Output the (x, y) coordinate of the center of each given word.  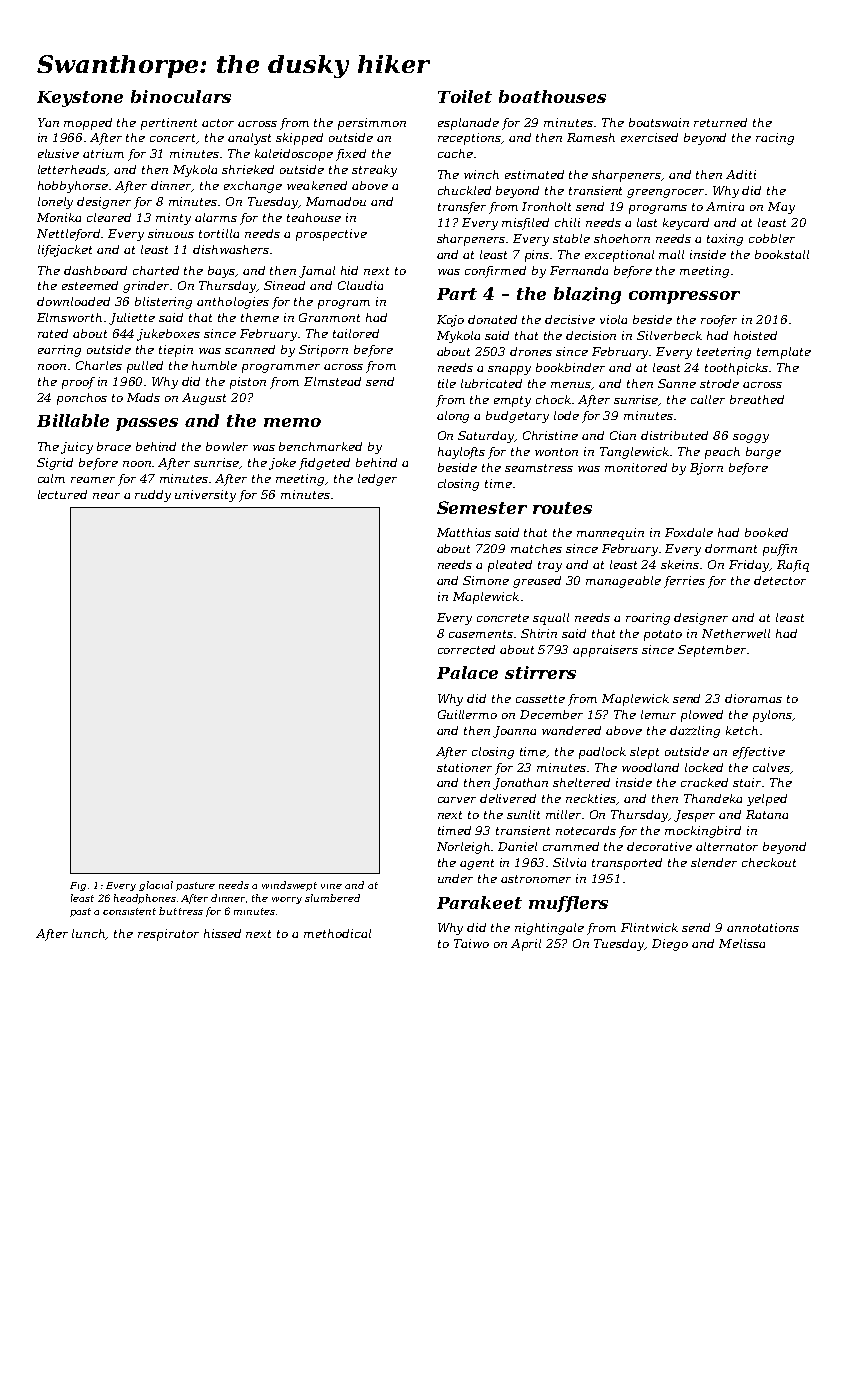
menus (571, 386)
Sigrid (55, 464)
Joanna (514, 732)
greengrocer (665, 193)
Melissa (742, 943)
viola (613, 319)
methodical (337, 933)
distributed (674, 435)
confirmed (495, 272)
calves (771, 767)
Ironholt (546, 206)
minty (173, 219)
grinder (147, 287)
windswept (289, 886)
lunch (89, 934)
